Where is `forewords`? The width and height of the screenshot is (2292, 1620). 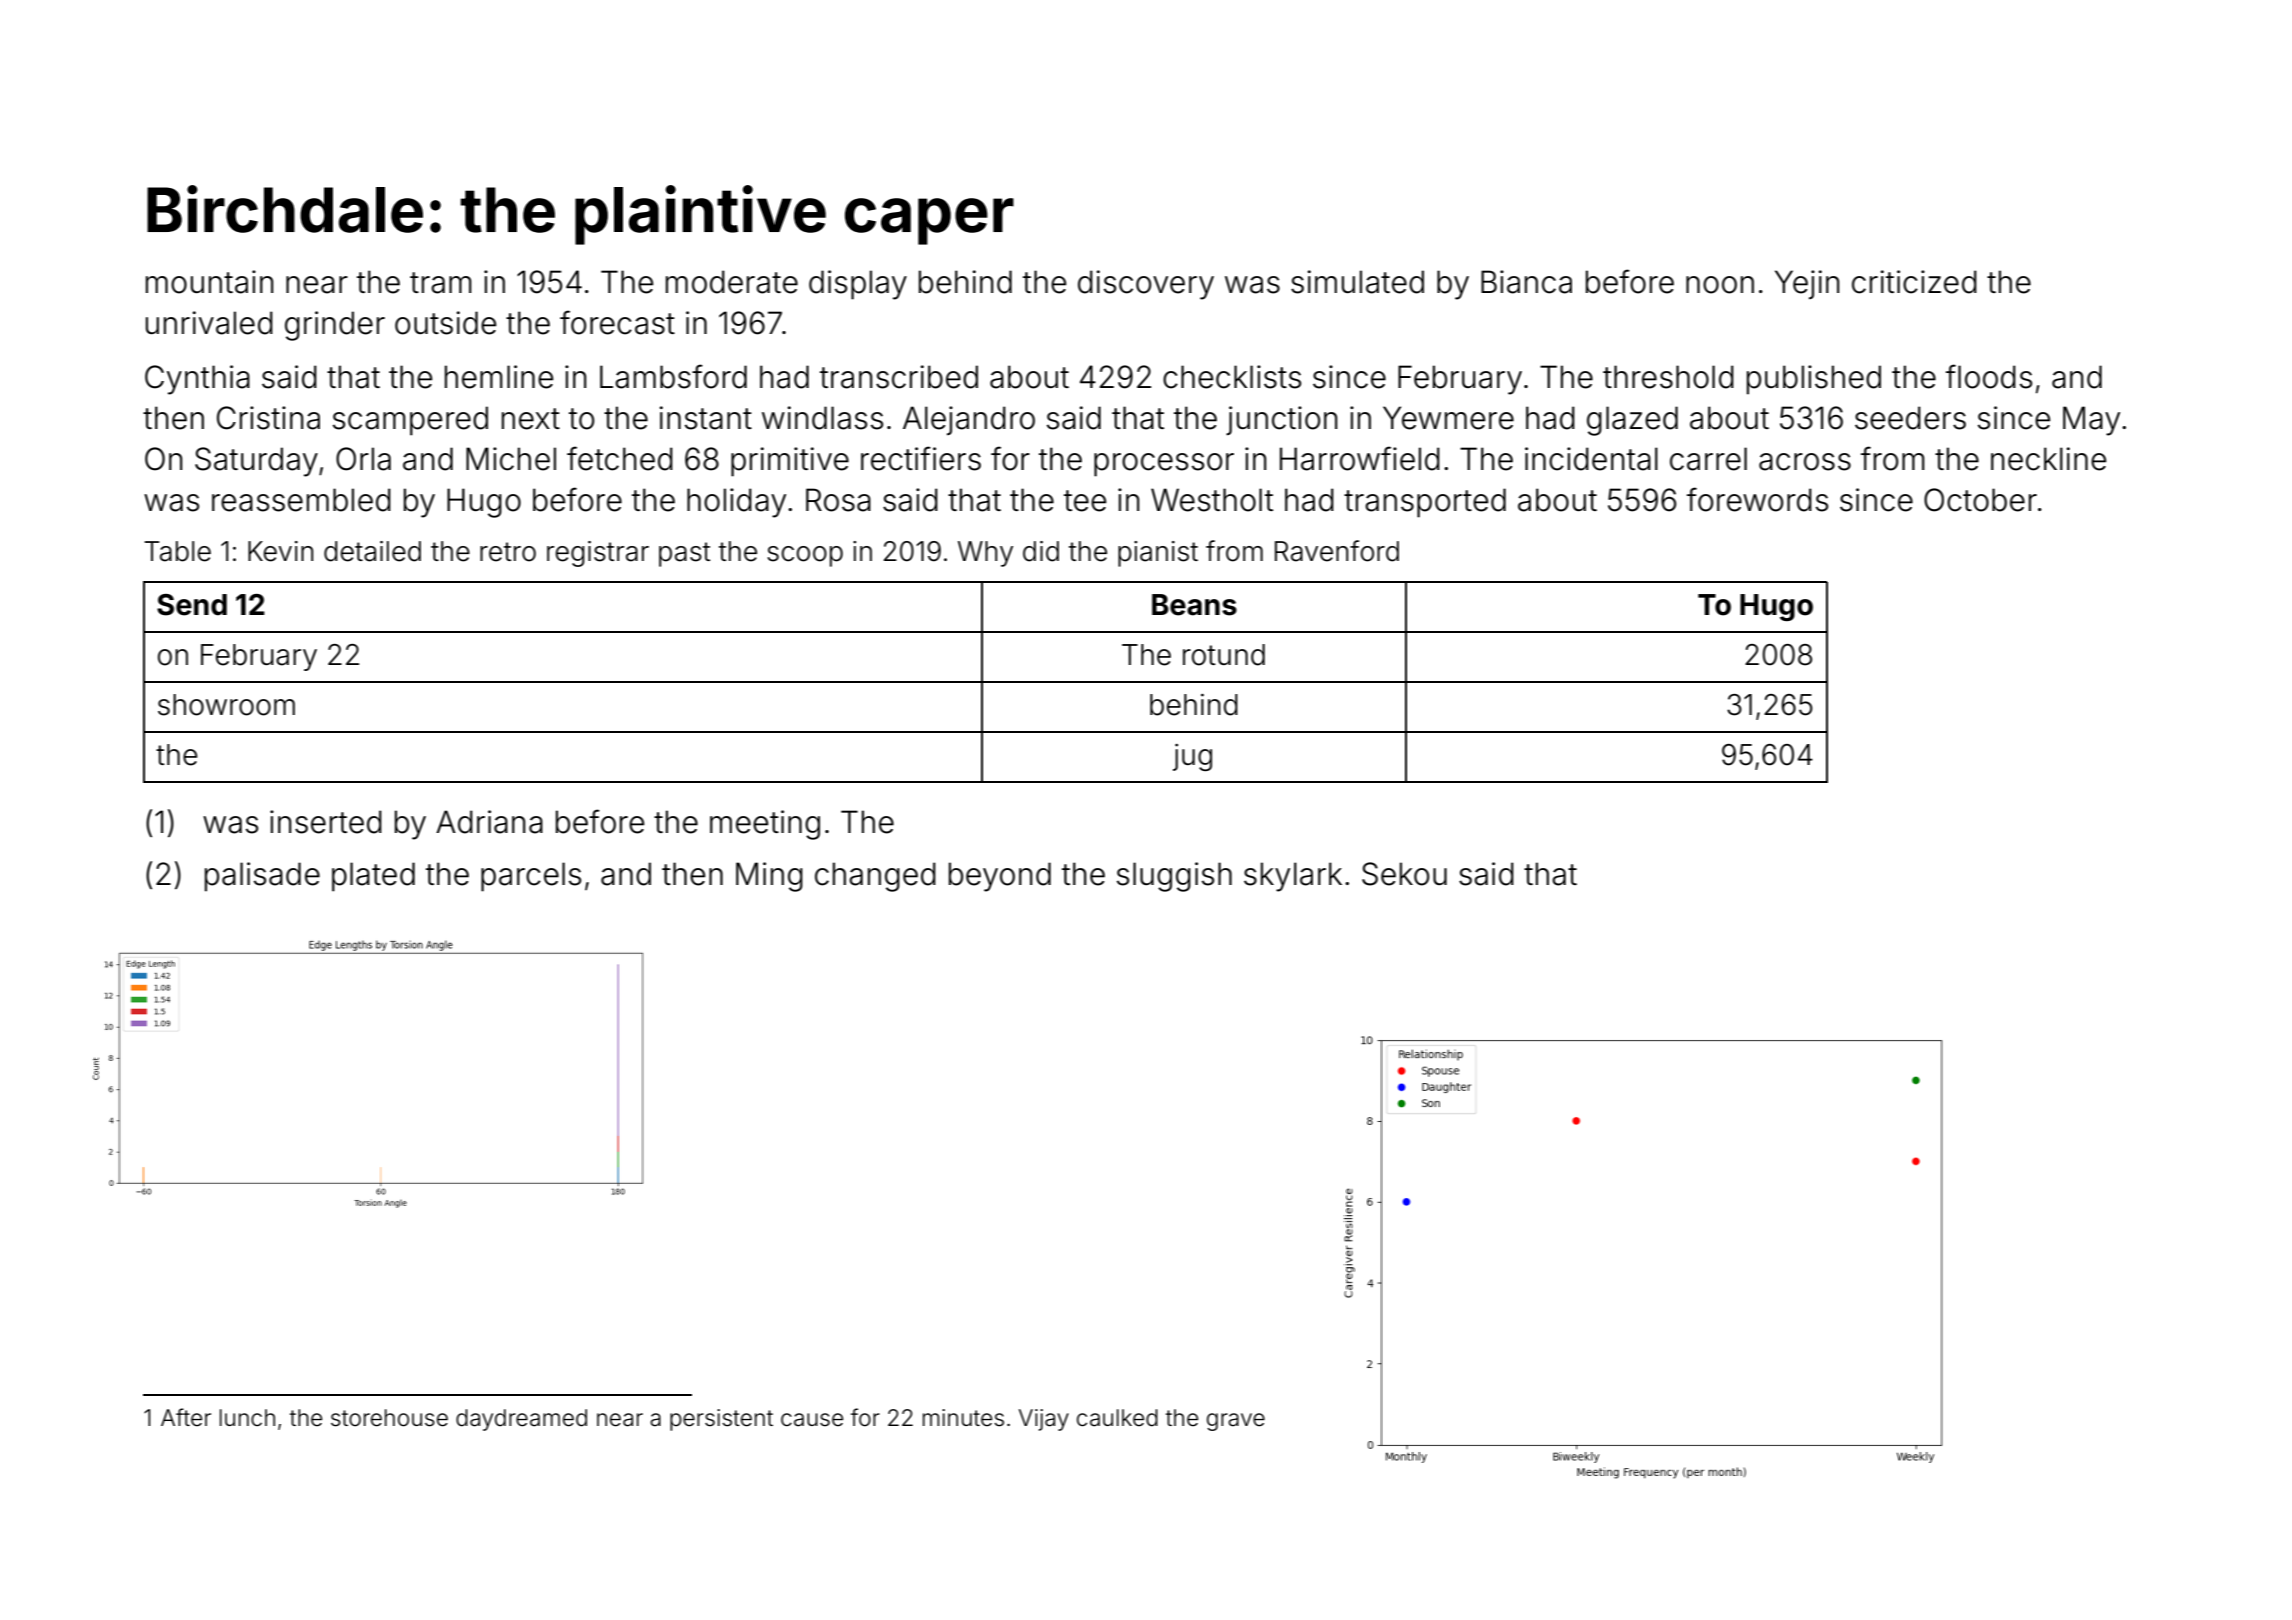
forewords is located at coordinates (1757, 499).
